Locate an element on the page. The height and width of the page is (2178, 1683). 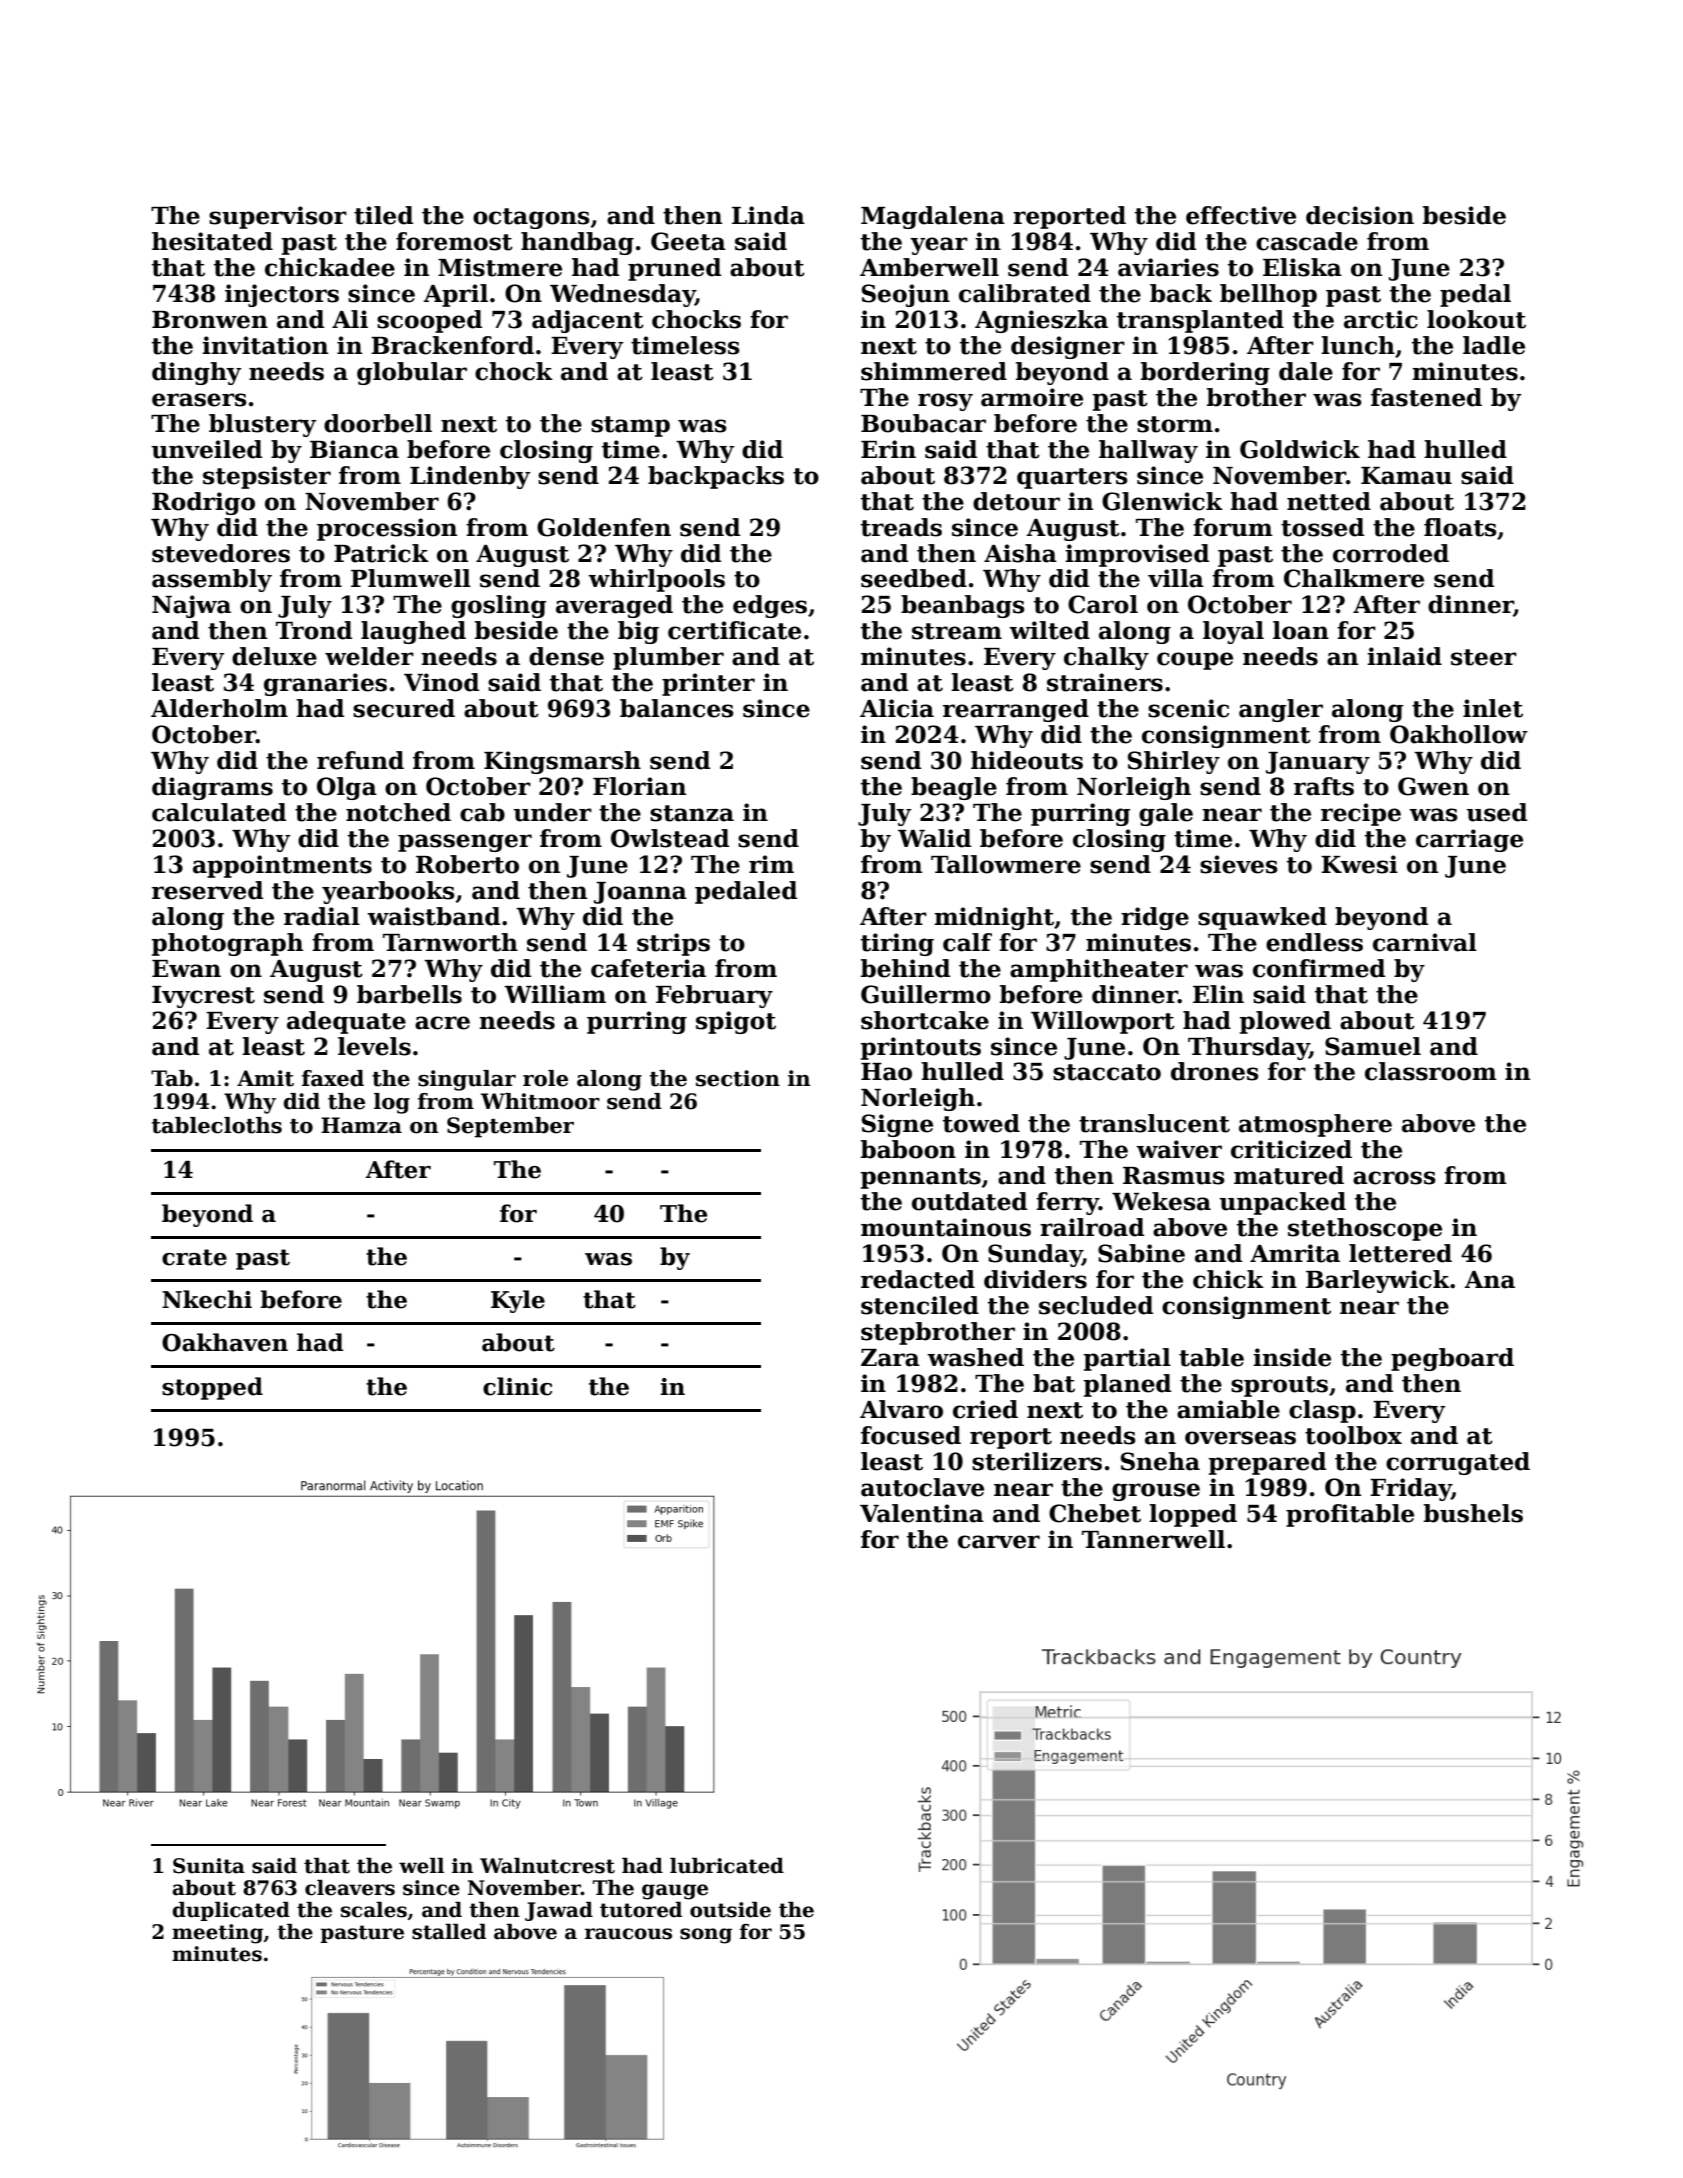
Wekesa is located at coordinates (1161, 1201).
